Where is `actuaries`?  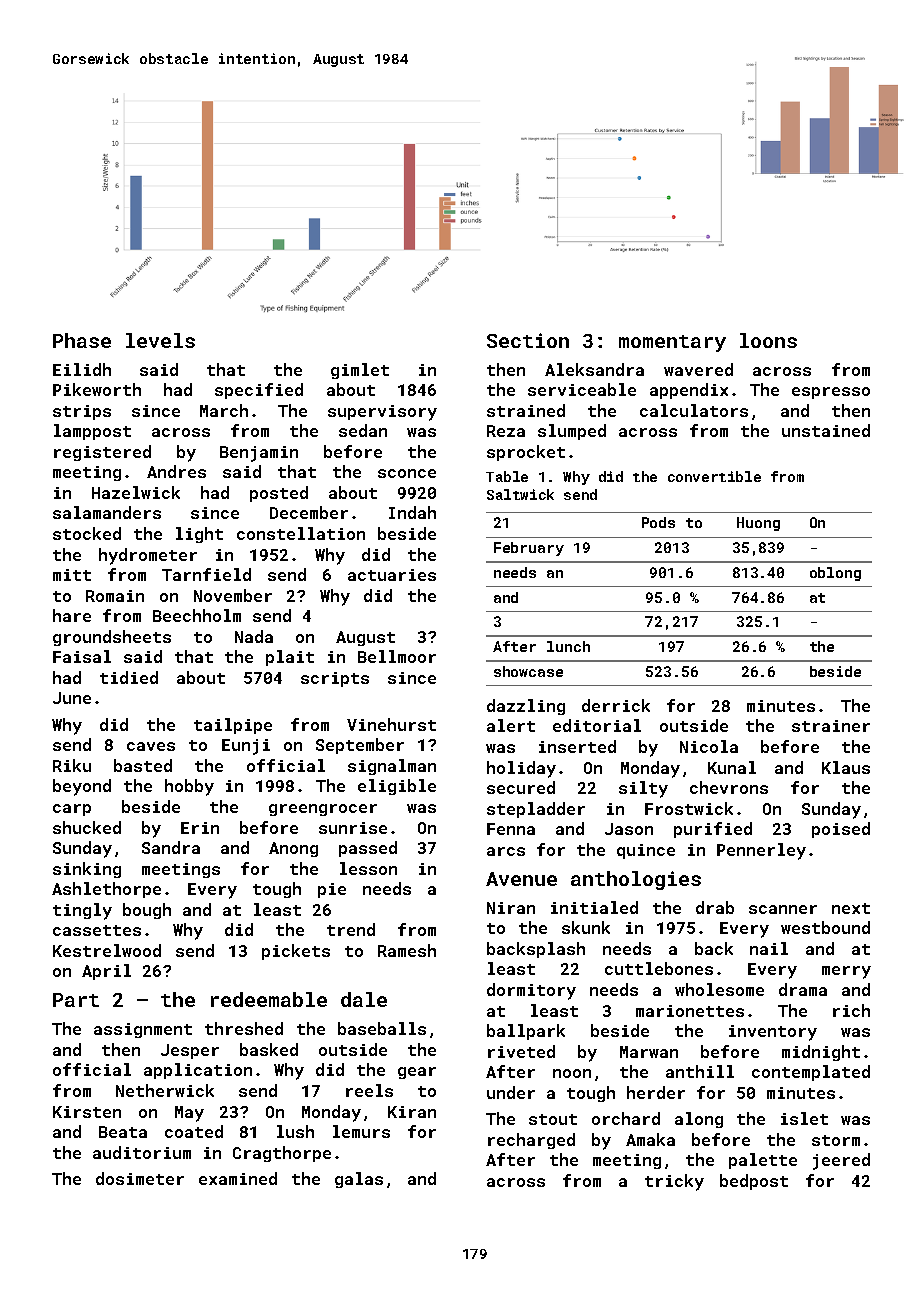 actuaries is located at coordinates (392, 575).
